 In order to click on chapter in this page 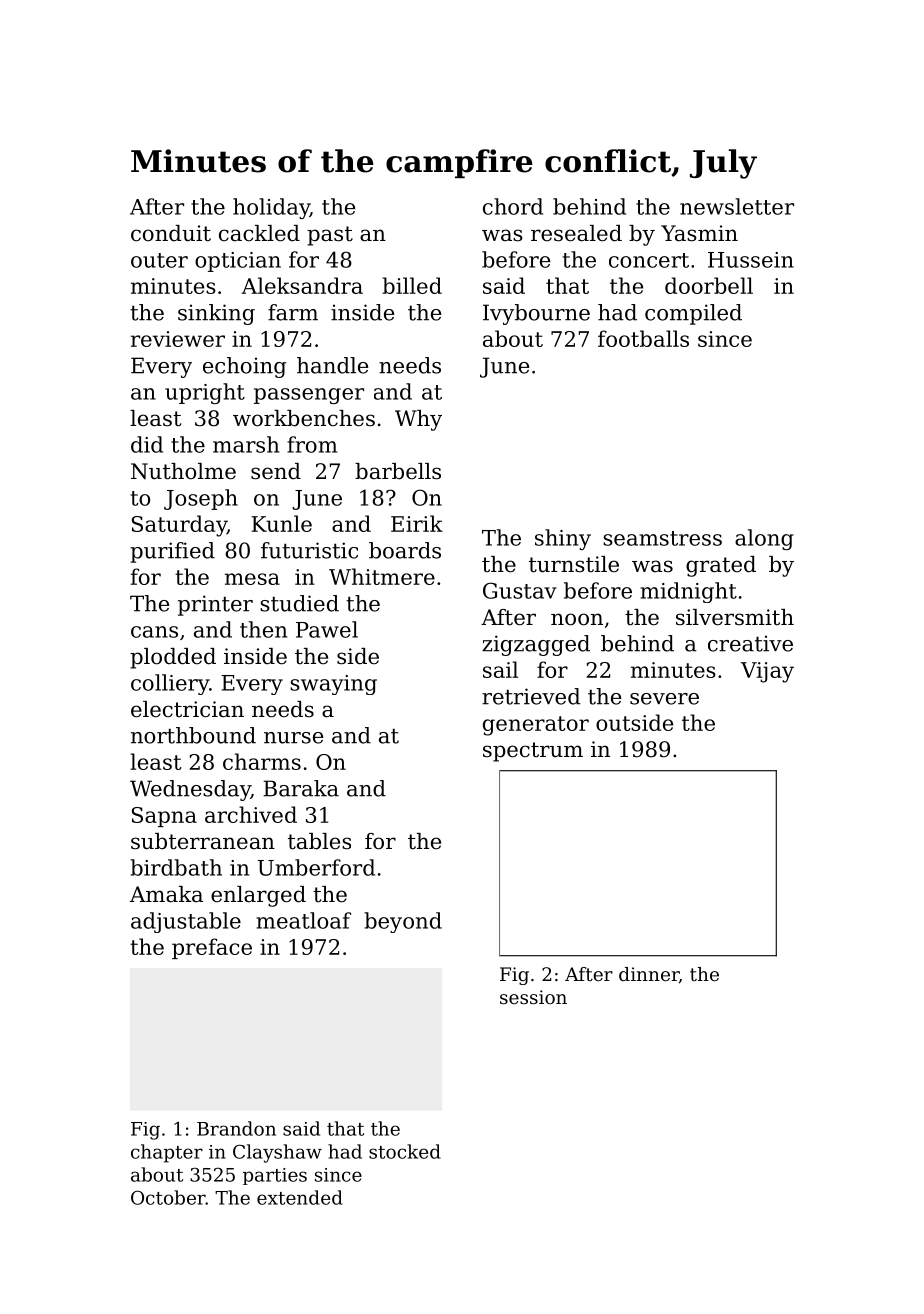, I will do `click(167, 1153)`.
